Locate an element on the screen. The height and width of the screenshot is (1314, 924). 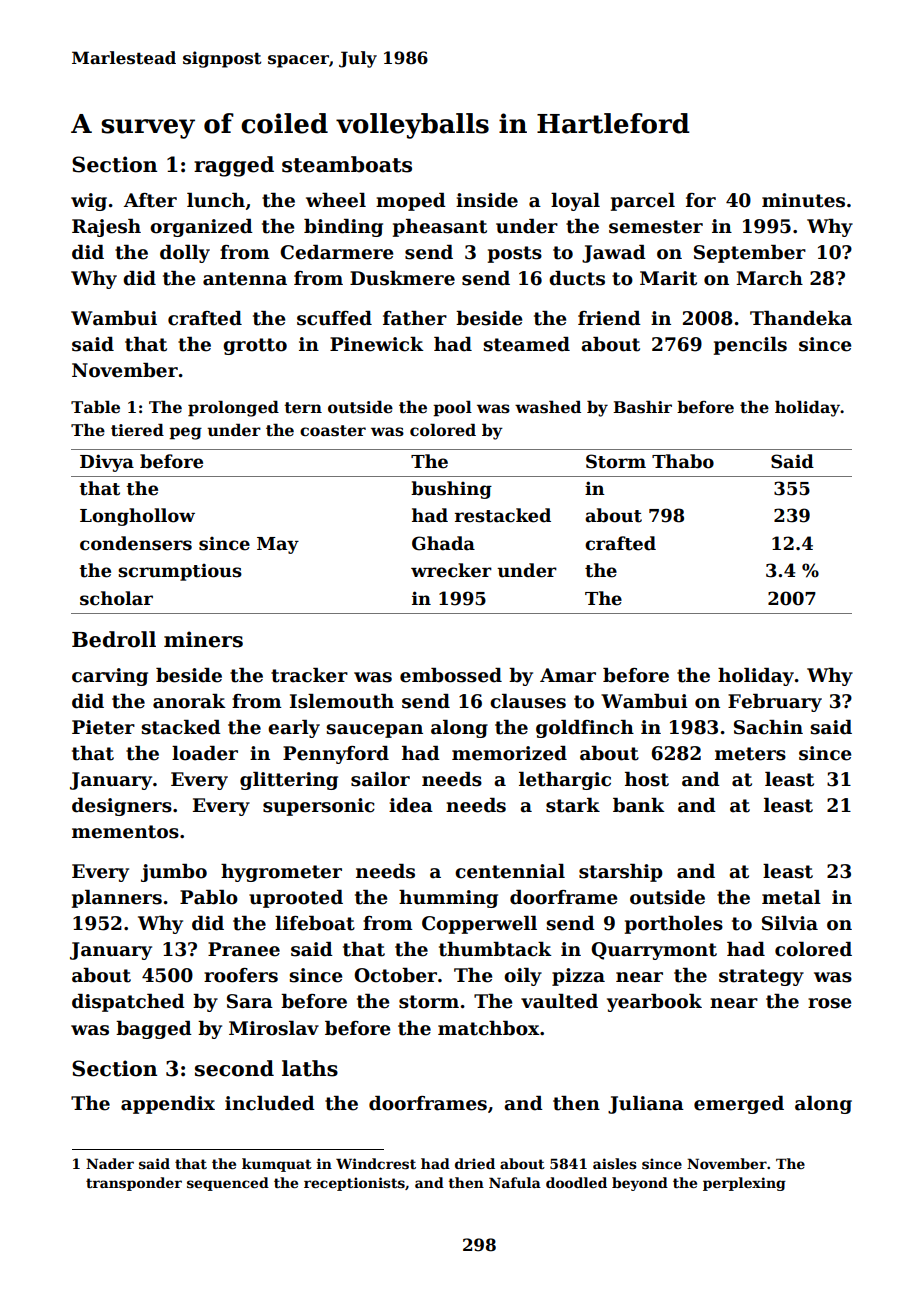
doodled is located at coordinates (576, 1182).
